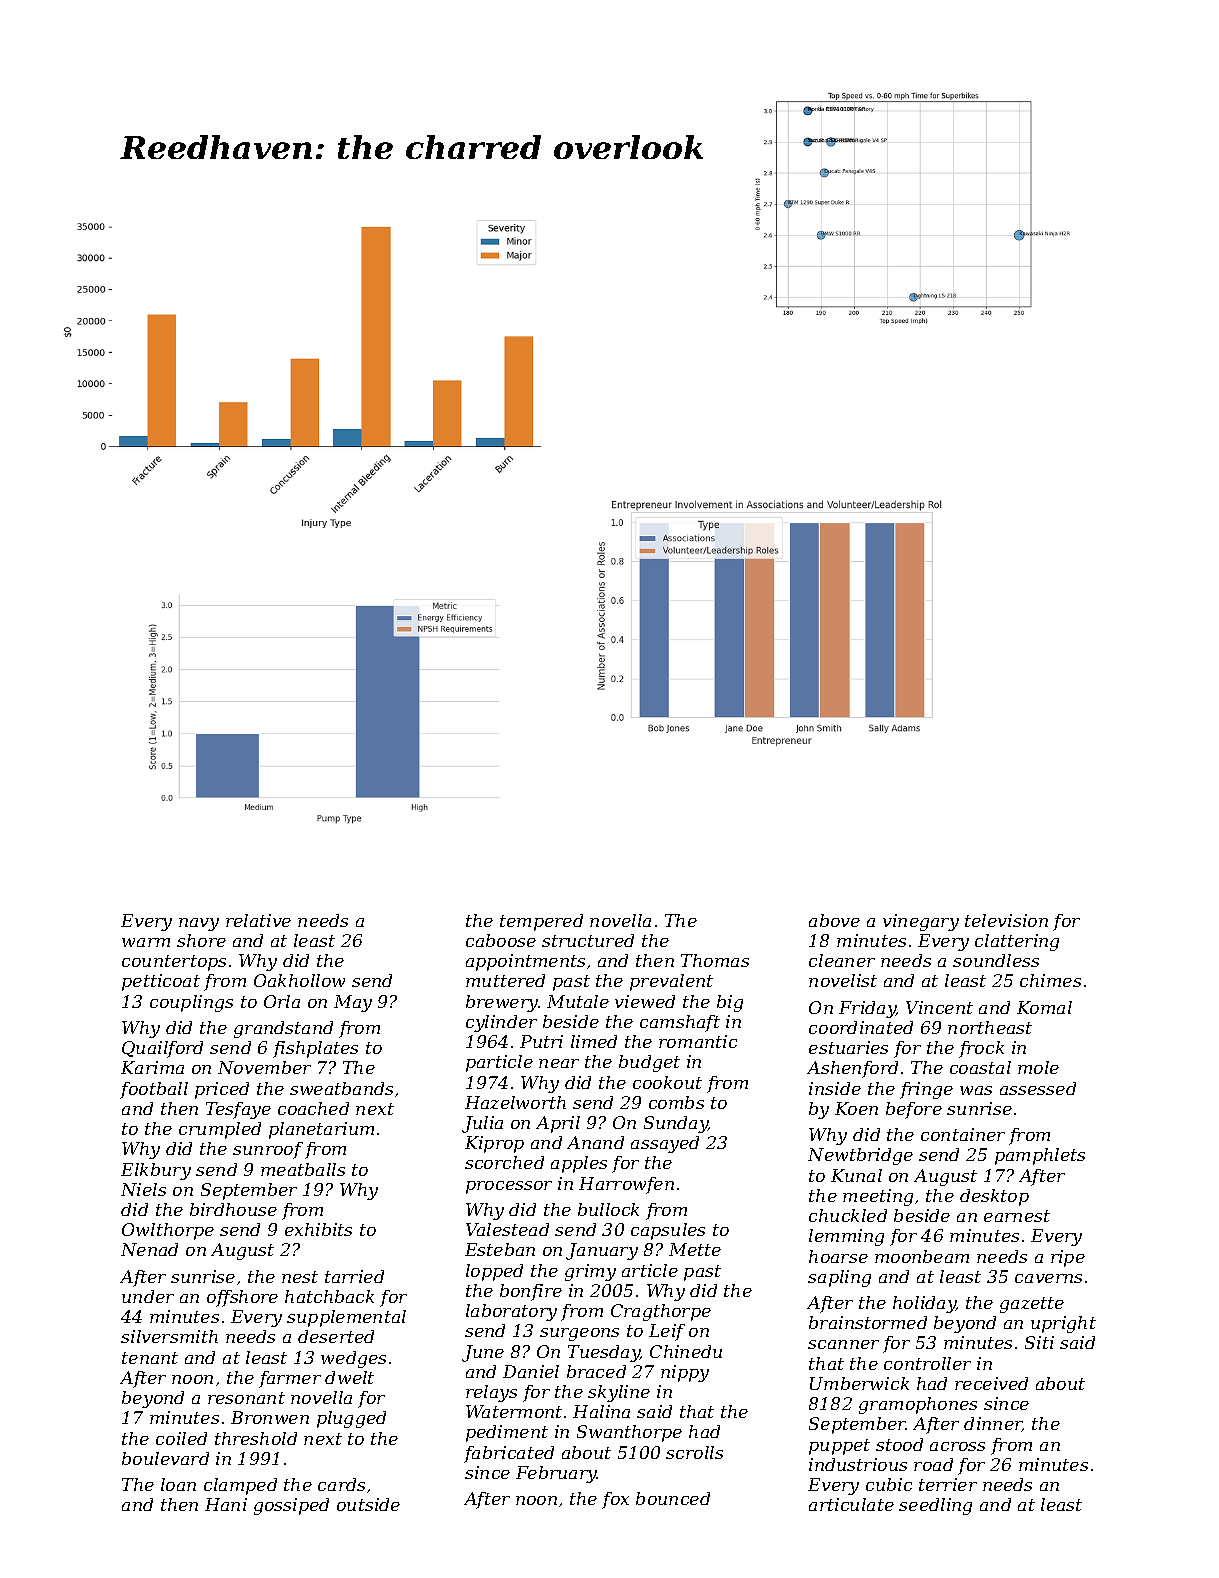  Describe the element at coordinates (685, 1373) in the screenshot. I see `nippy` at that location.
